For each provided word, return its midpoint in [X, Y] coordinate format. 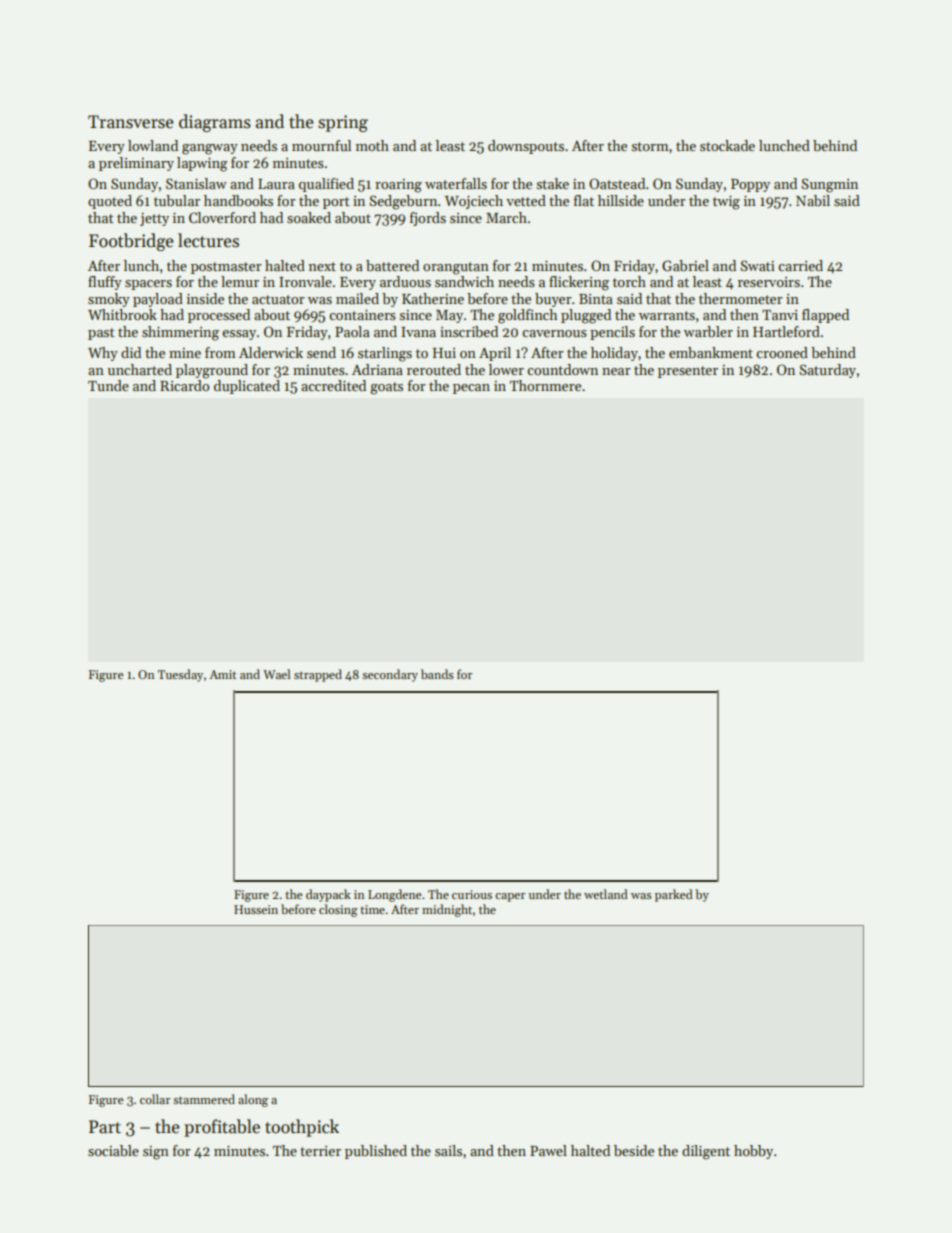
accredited [333, 385]
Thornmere [545, 385]
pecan [471, 389]
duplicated [247, 387]
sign [156, 1153]
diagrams [215, 123]
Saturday [827, 371]
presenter [688, 372]
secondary [390, 675]
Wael [277, 674]
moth [372, 145]
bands [437, 674]
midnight [447, 910]
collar [155, 1099]
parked [674, 895]
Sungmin [829, 185]
